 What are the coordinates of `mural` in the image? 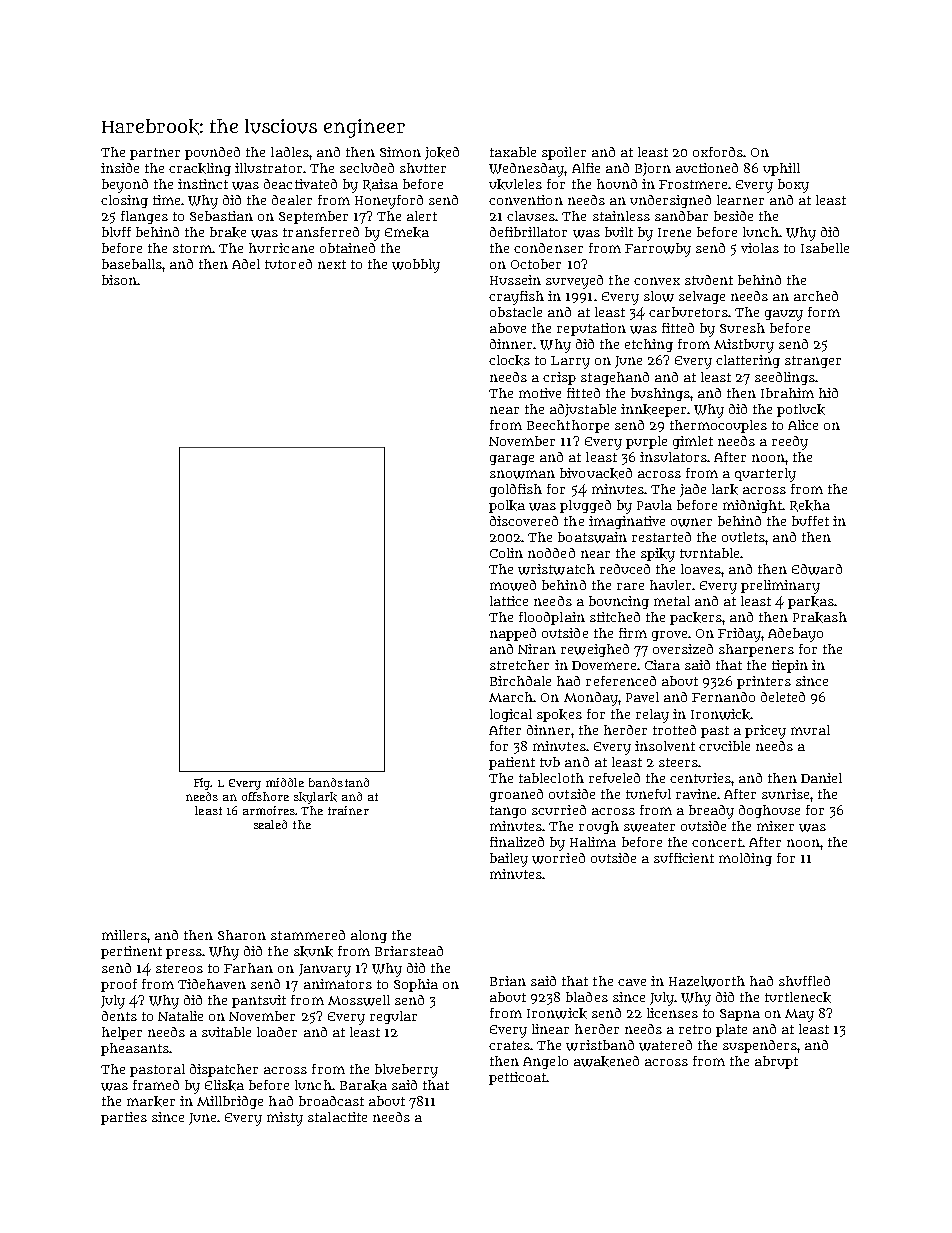 It's located at (810, 730).
